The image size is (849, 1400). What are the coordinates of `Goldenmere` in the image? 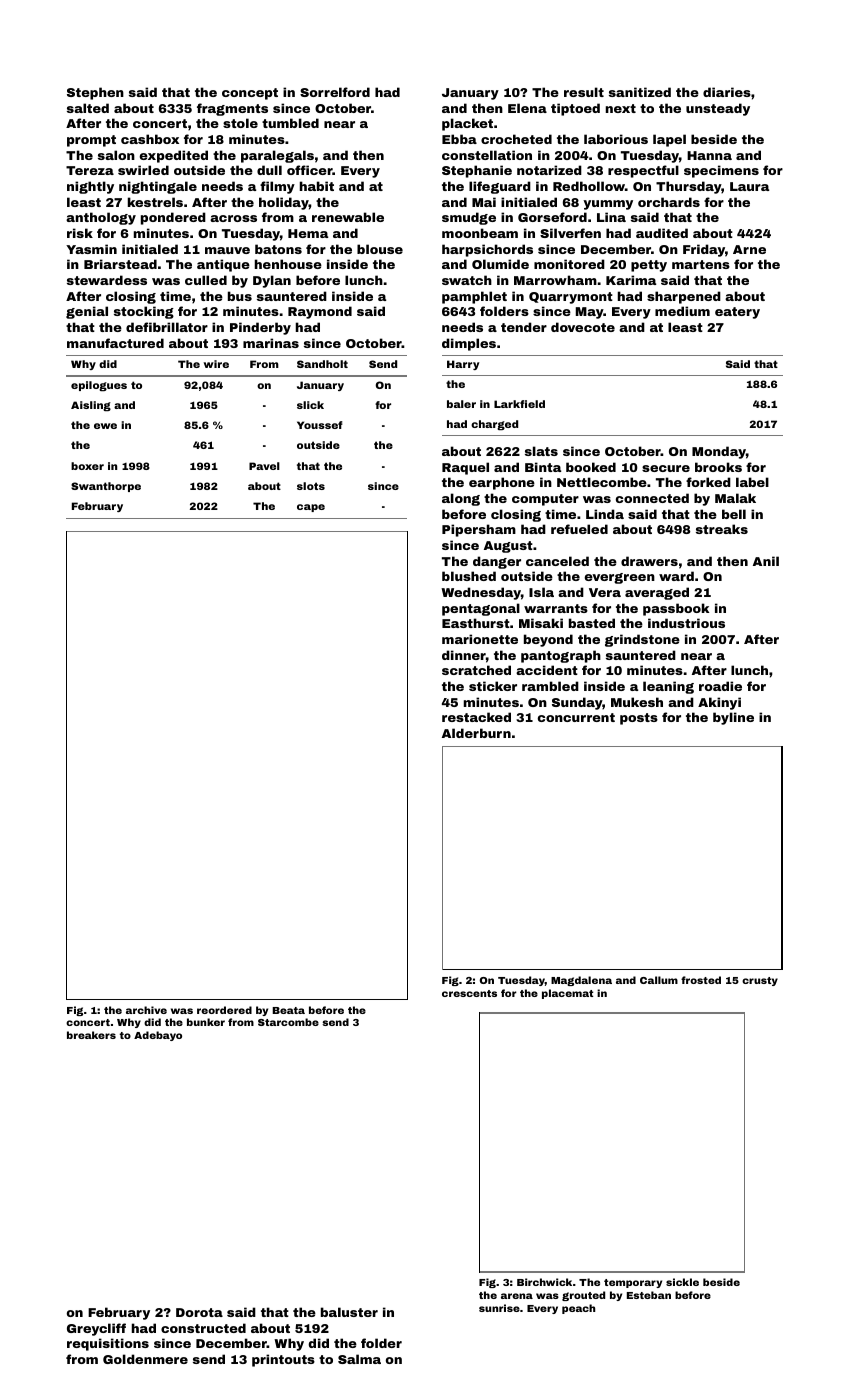 It's located at (145, 1359).
